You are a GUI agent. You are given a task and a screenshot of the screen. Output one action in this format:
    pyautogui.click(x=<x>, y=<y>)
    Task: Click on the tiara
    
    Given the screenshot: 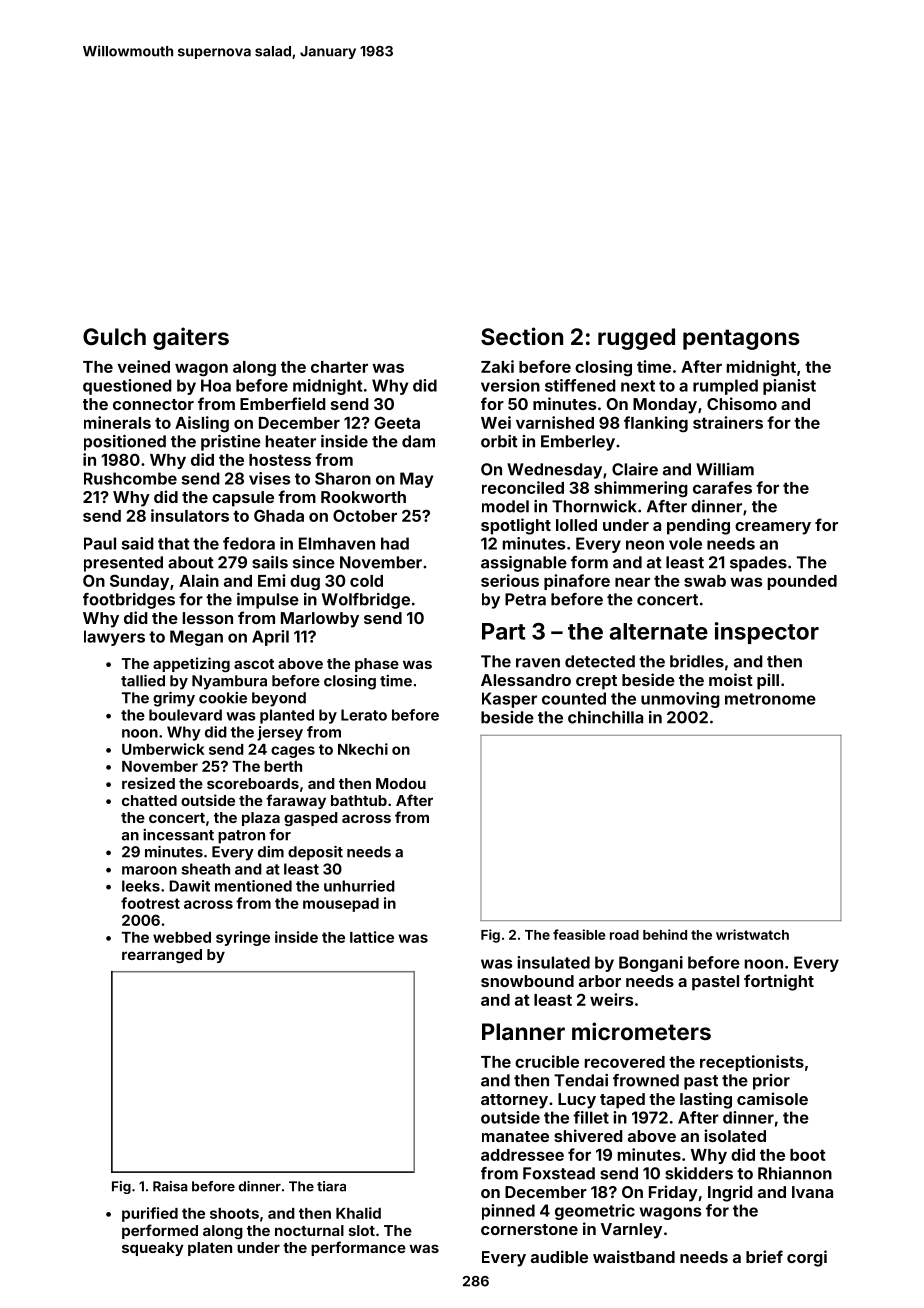 What is the action you would take?
    pyautogui.click(x=331, y=1186)
